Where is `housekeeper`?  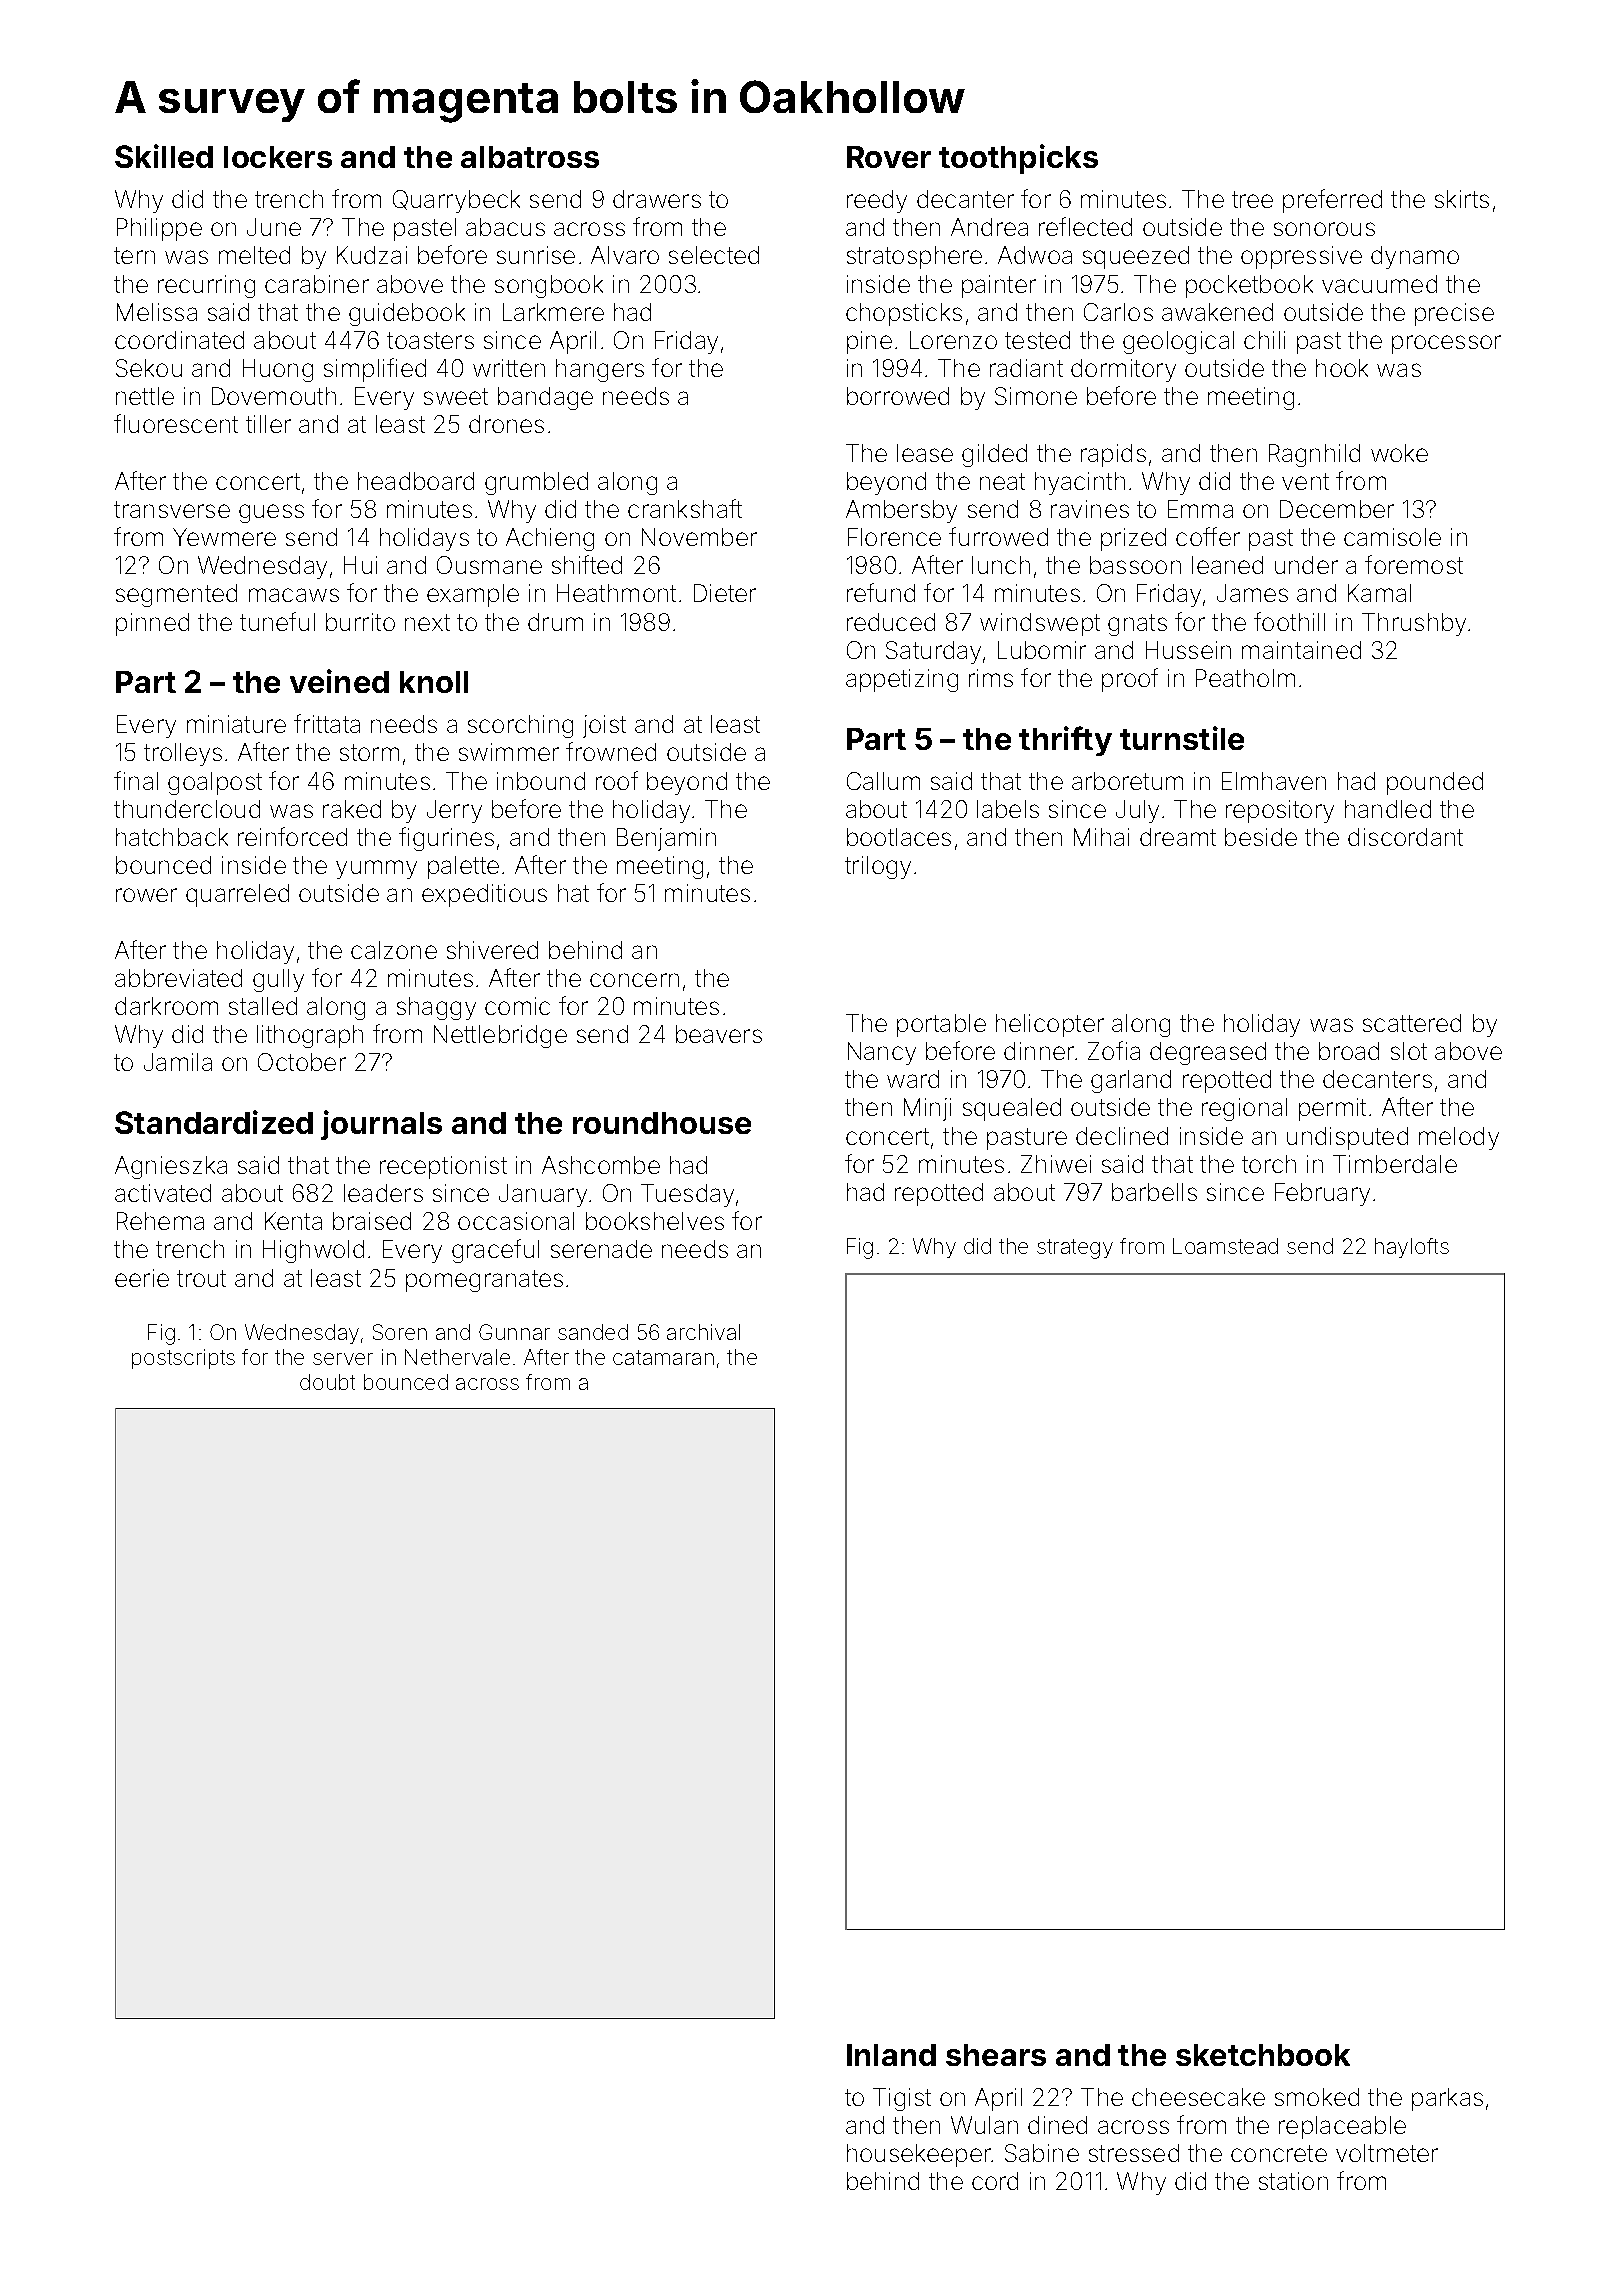 housekeeper is located at coordinates (919, 2155).
